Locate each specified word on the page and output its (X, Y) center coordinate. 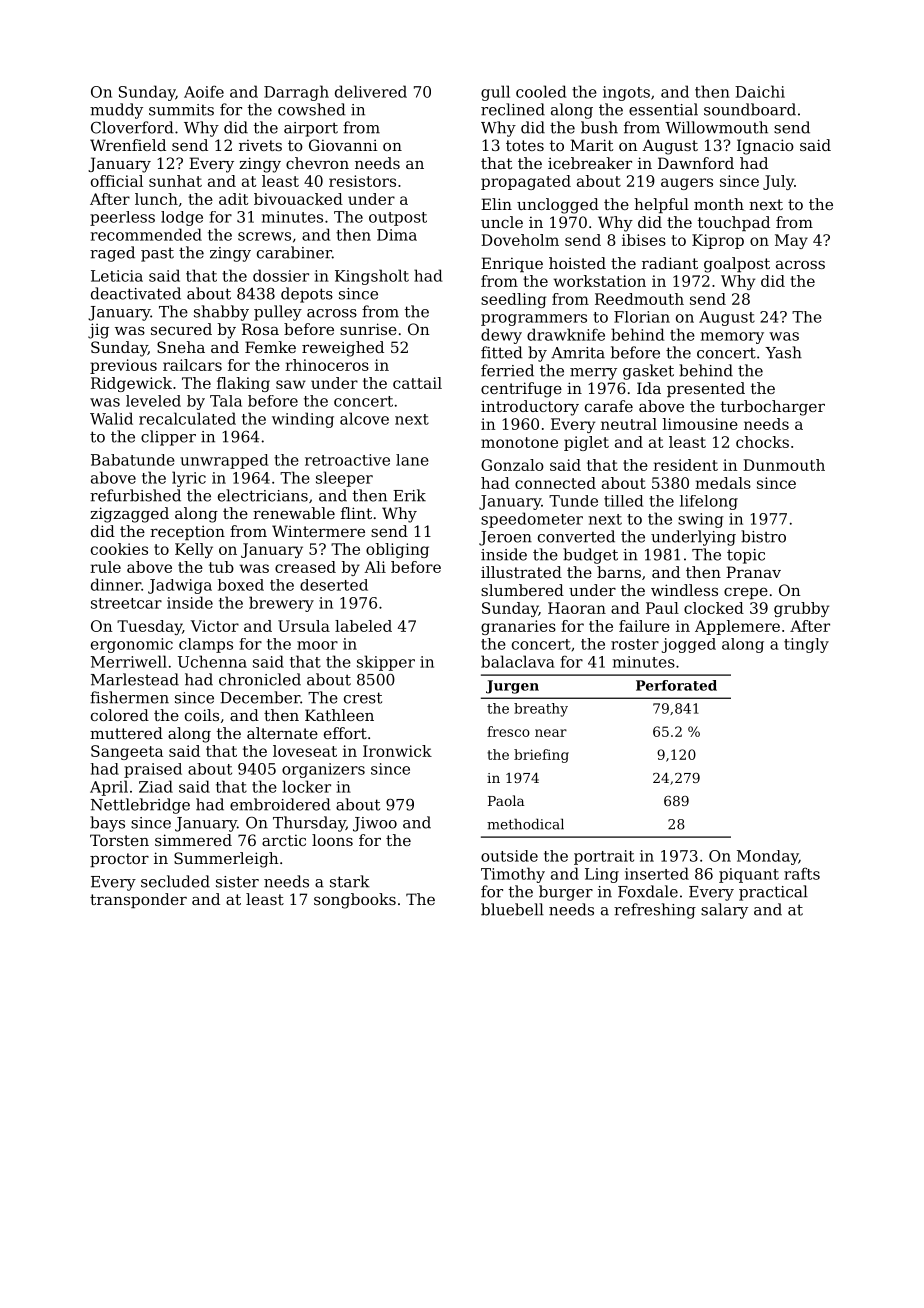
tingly (806, 645)
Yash (783, 352)
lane (412, 460)
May (791, 241)
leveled (153, 401)
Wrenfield (128, 145)
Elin (496, 204)
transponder (138, 900)
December (260, 697)
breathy (541, 710)
